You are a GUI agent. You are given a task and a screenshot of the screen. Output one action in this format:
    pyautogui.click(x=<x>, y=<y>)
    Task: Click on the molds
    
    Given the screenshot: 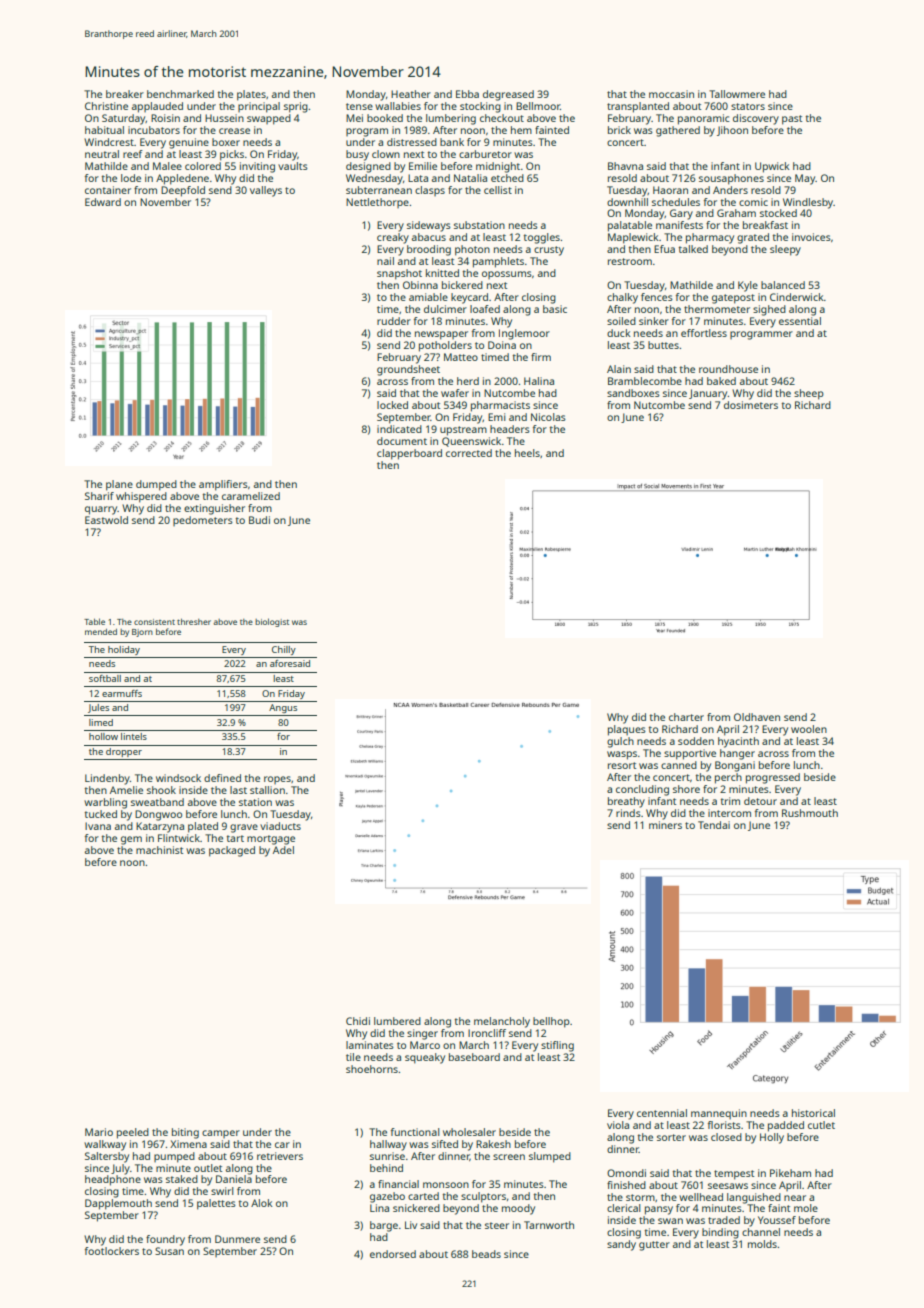 What is the action you would take?
    pyautogui.click(x=762, y=1244)
